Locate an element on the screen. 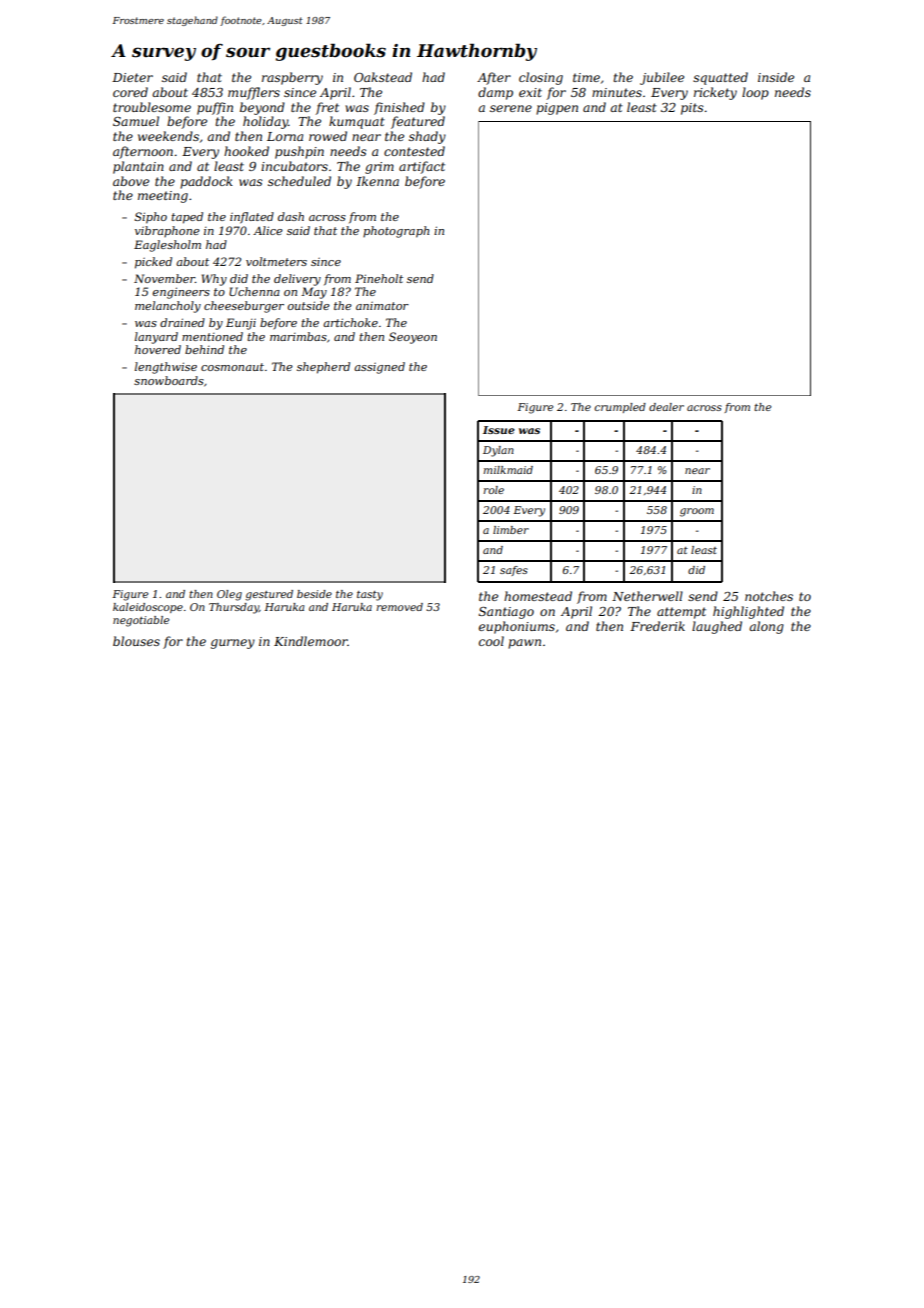  gurney is located at coordinates (233, 644).
